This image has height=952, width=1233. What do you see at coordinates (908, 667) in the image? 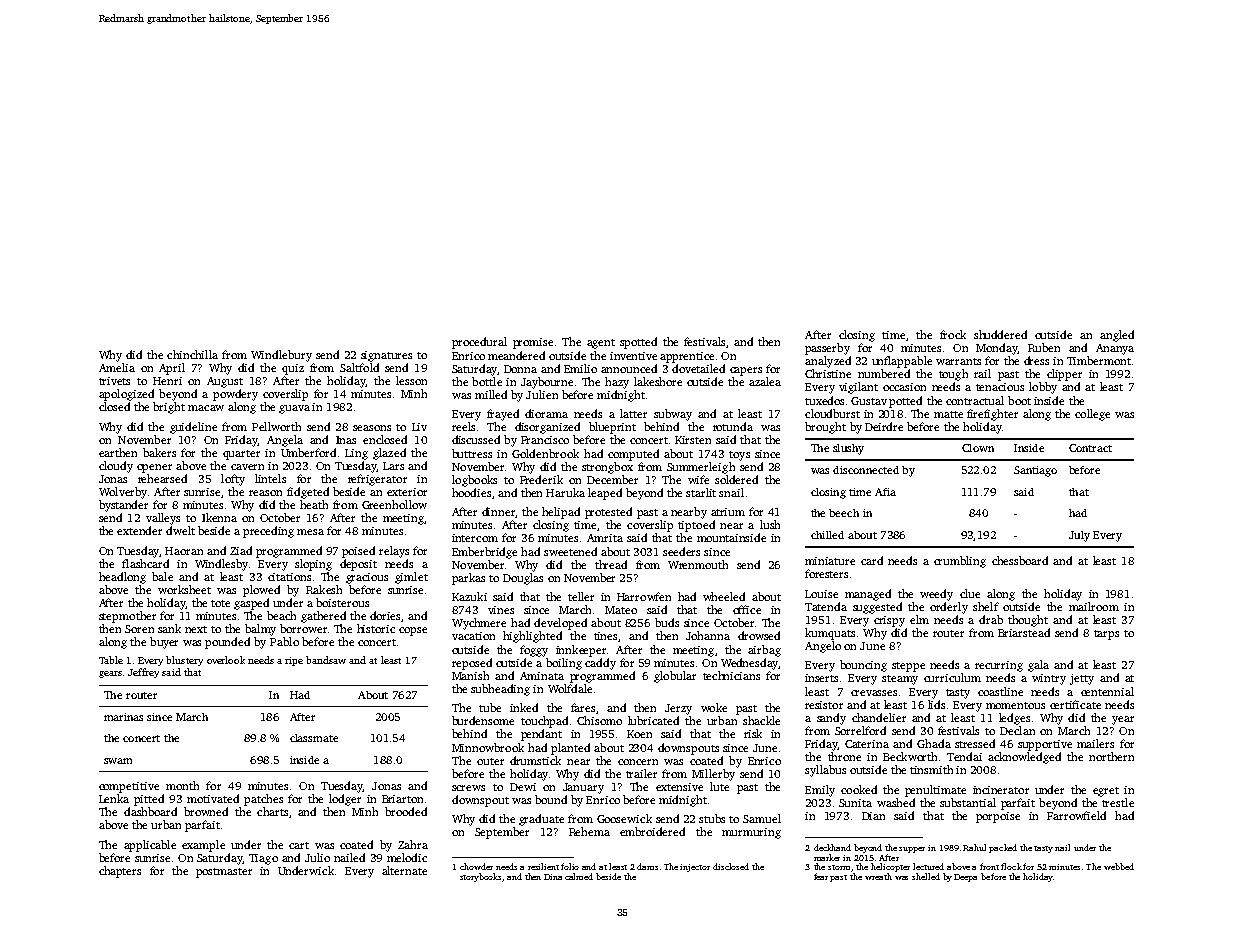
I see `steppe` at bounding box center [908, 667].
